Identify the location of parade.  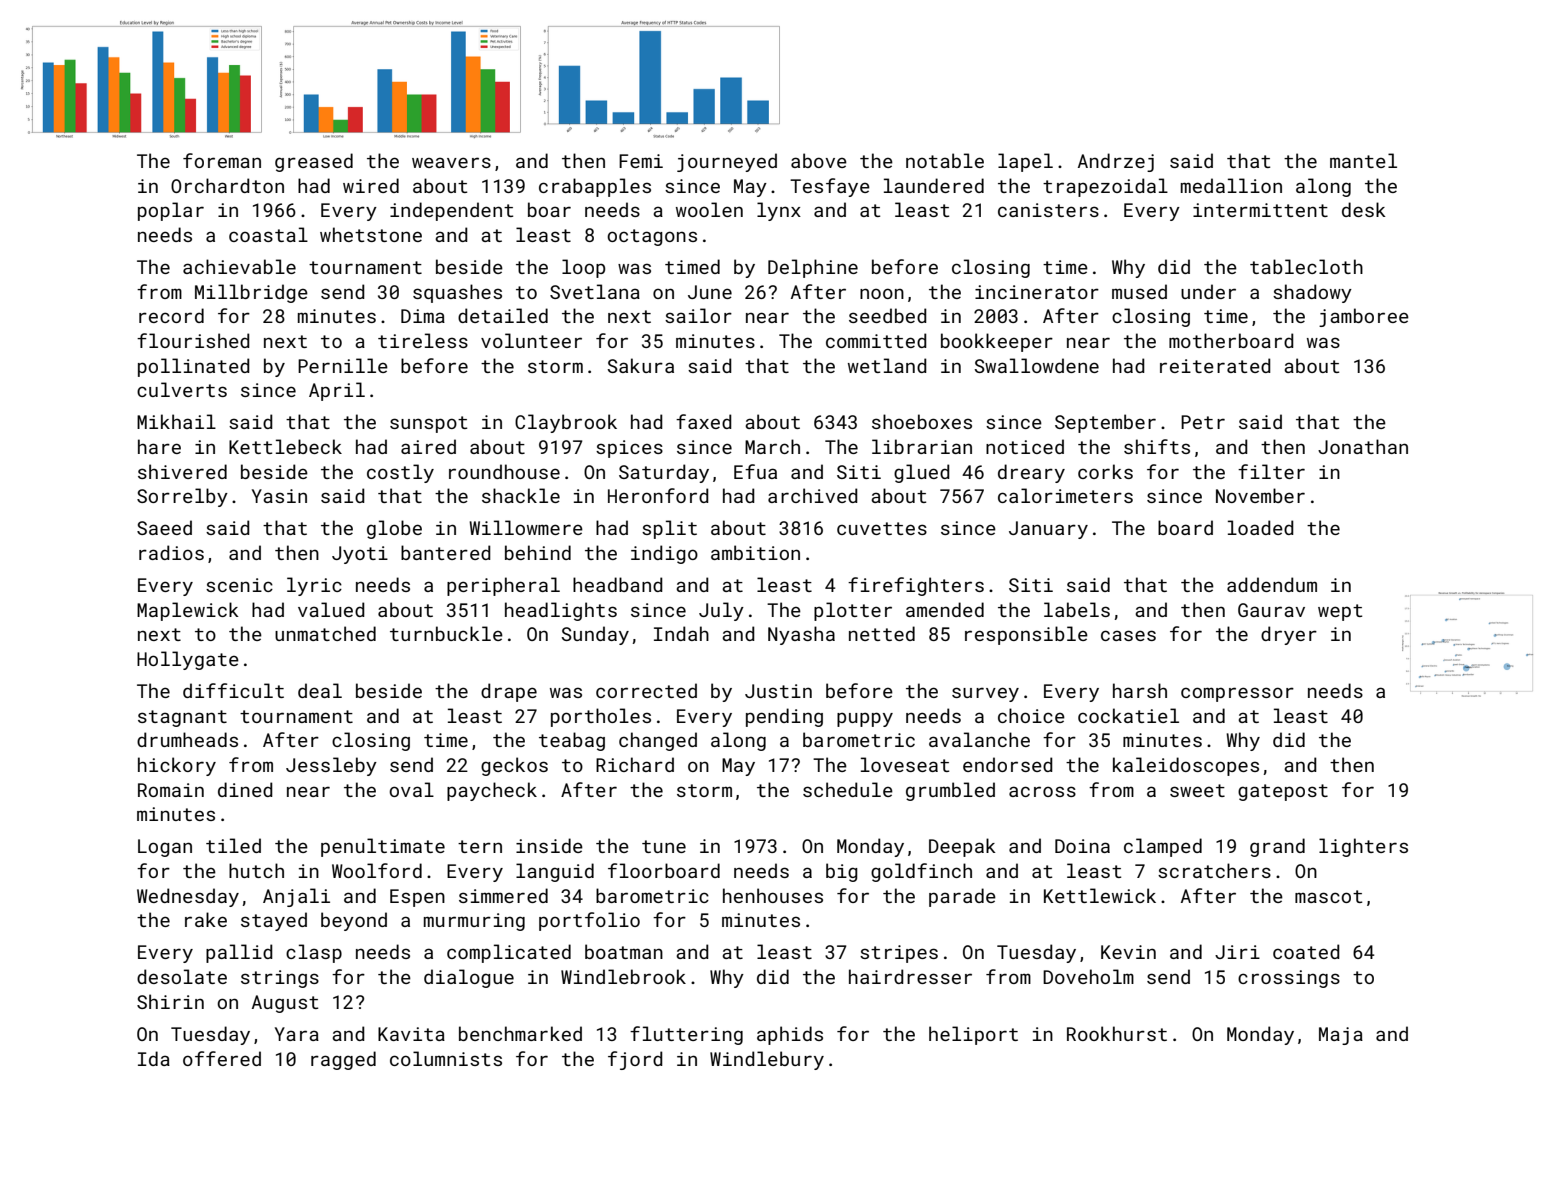
(962, 897).
